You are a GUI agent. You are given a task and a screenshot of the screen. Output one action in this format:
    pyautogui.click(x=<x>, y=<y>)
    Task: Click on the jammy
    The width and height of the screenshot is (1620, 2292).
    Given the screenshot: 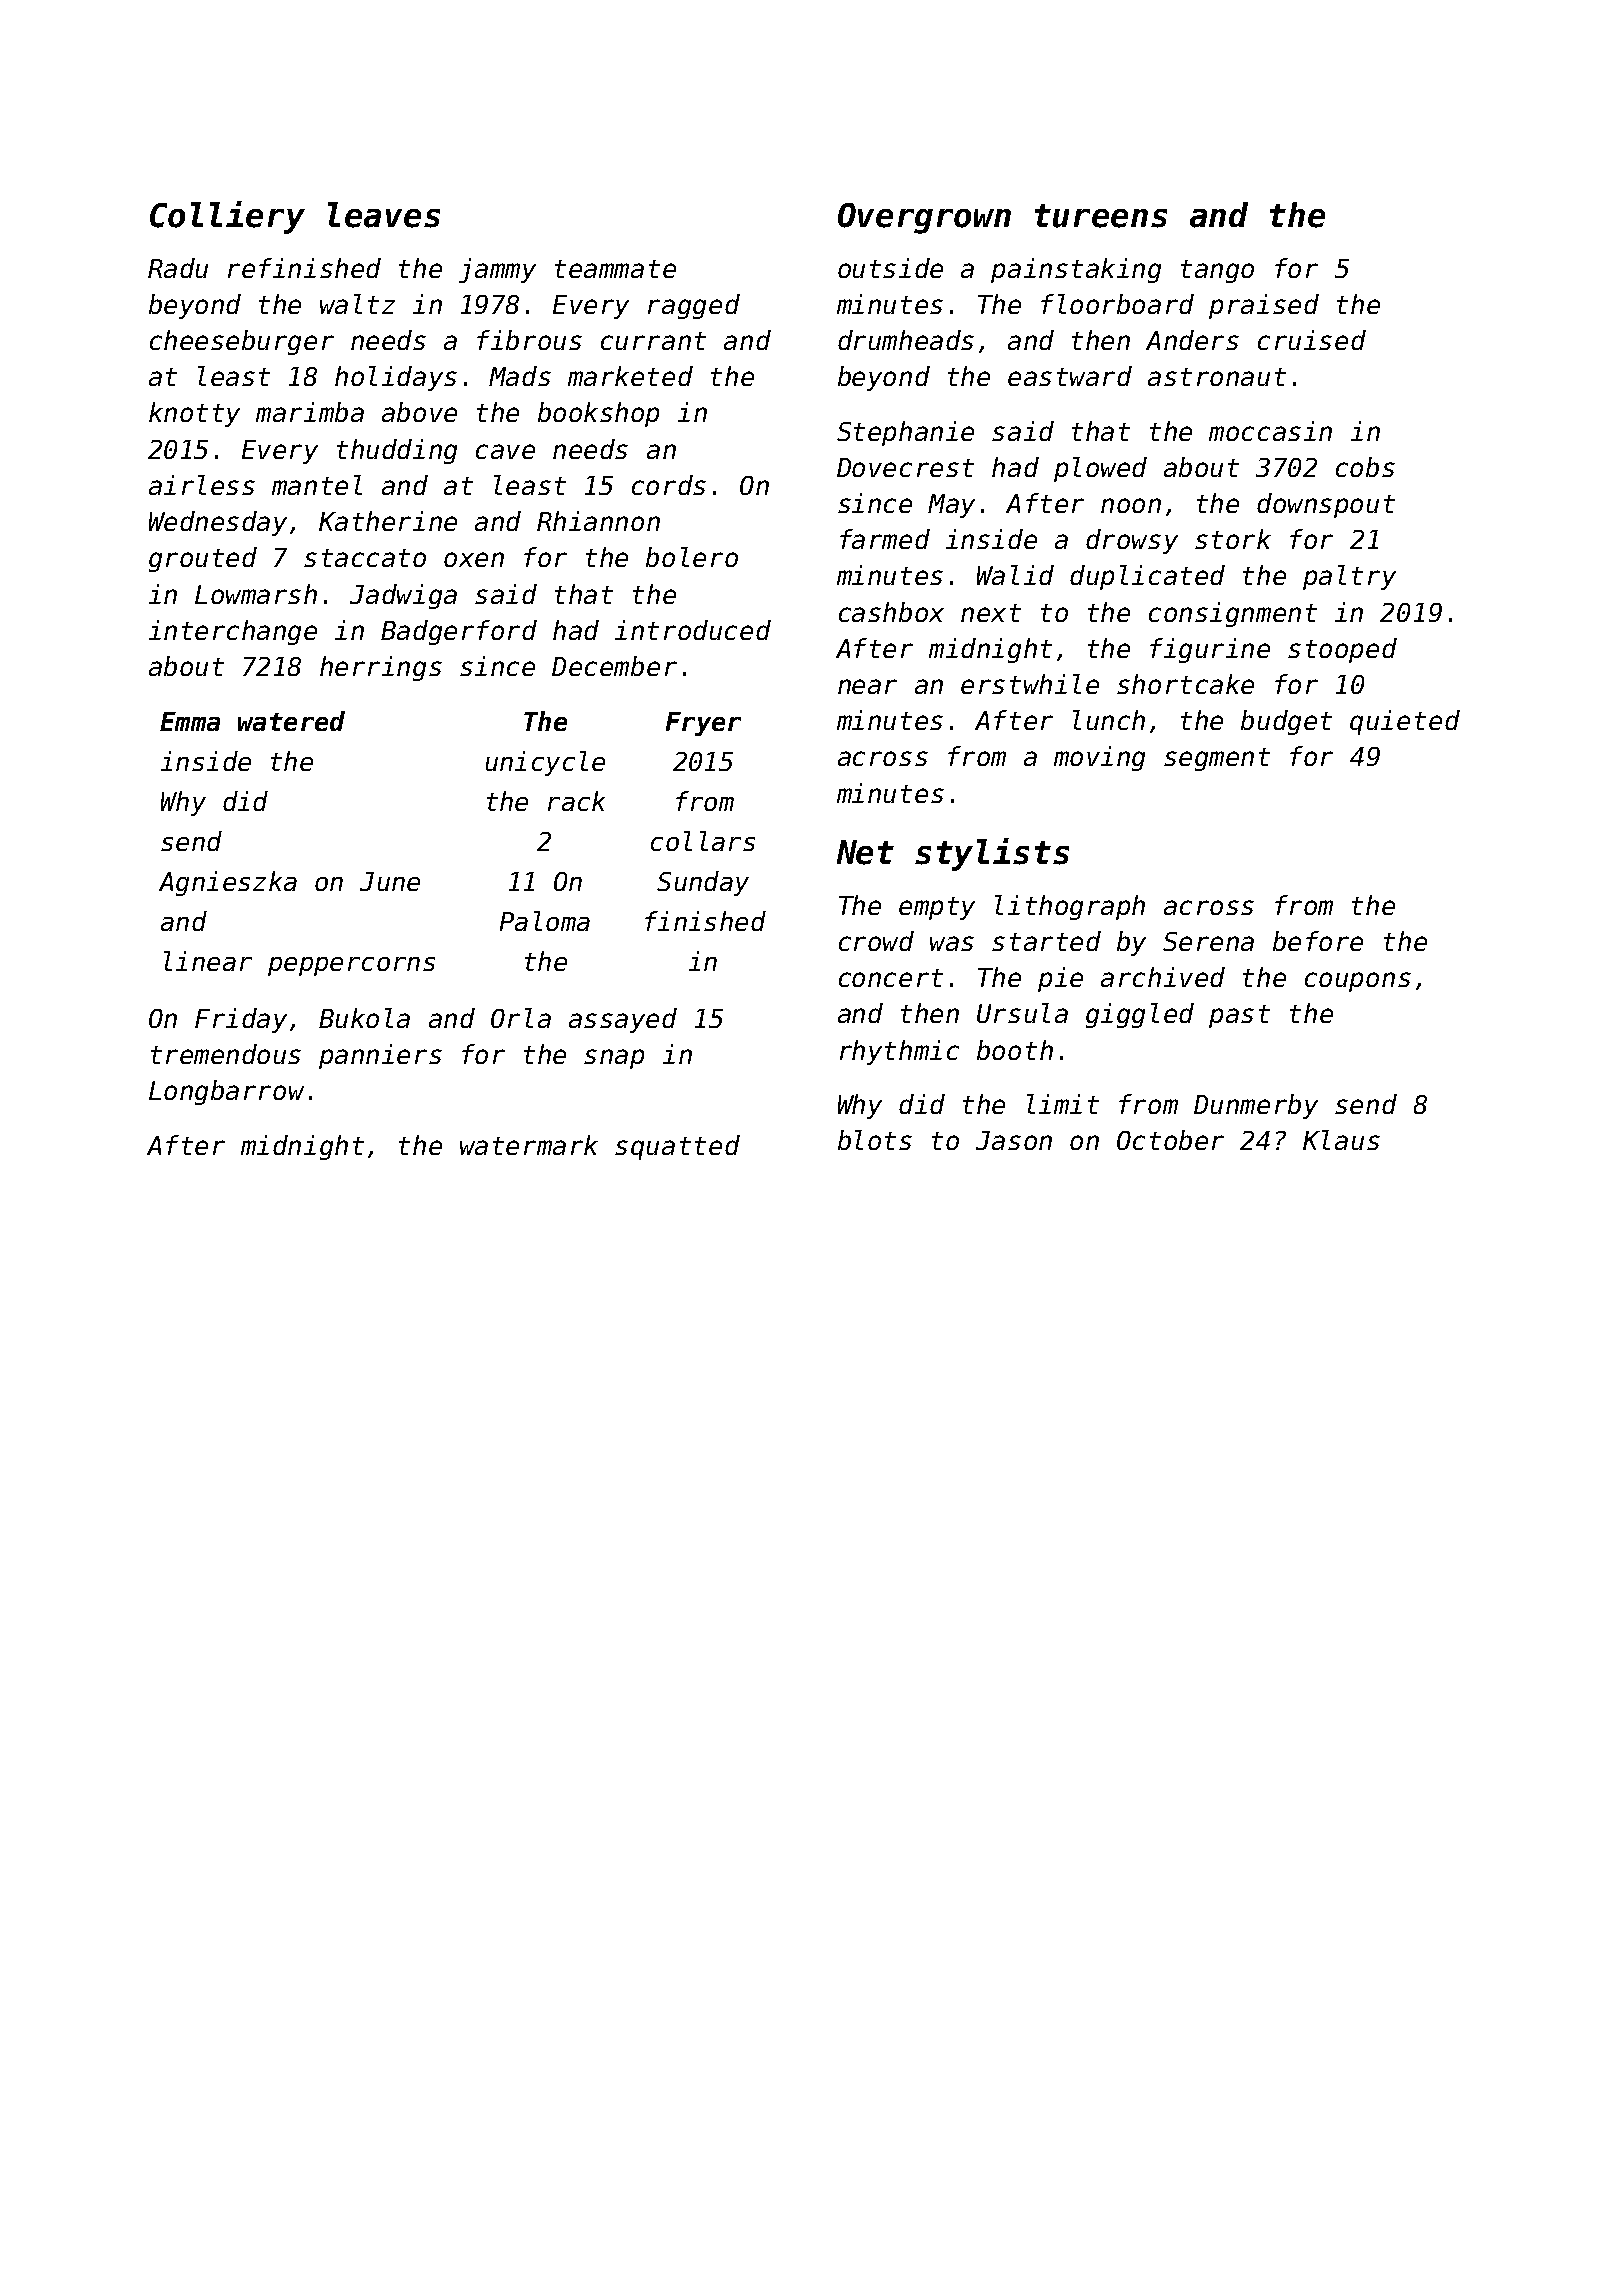 What is the action you would take?
    pyautogui.click(x=497, y=270)
